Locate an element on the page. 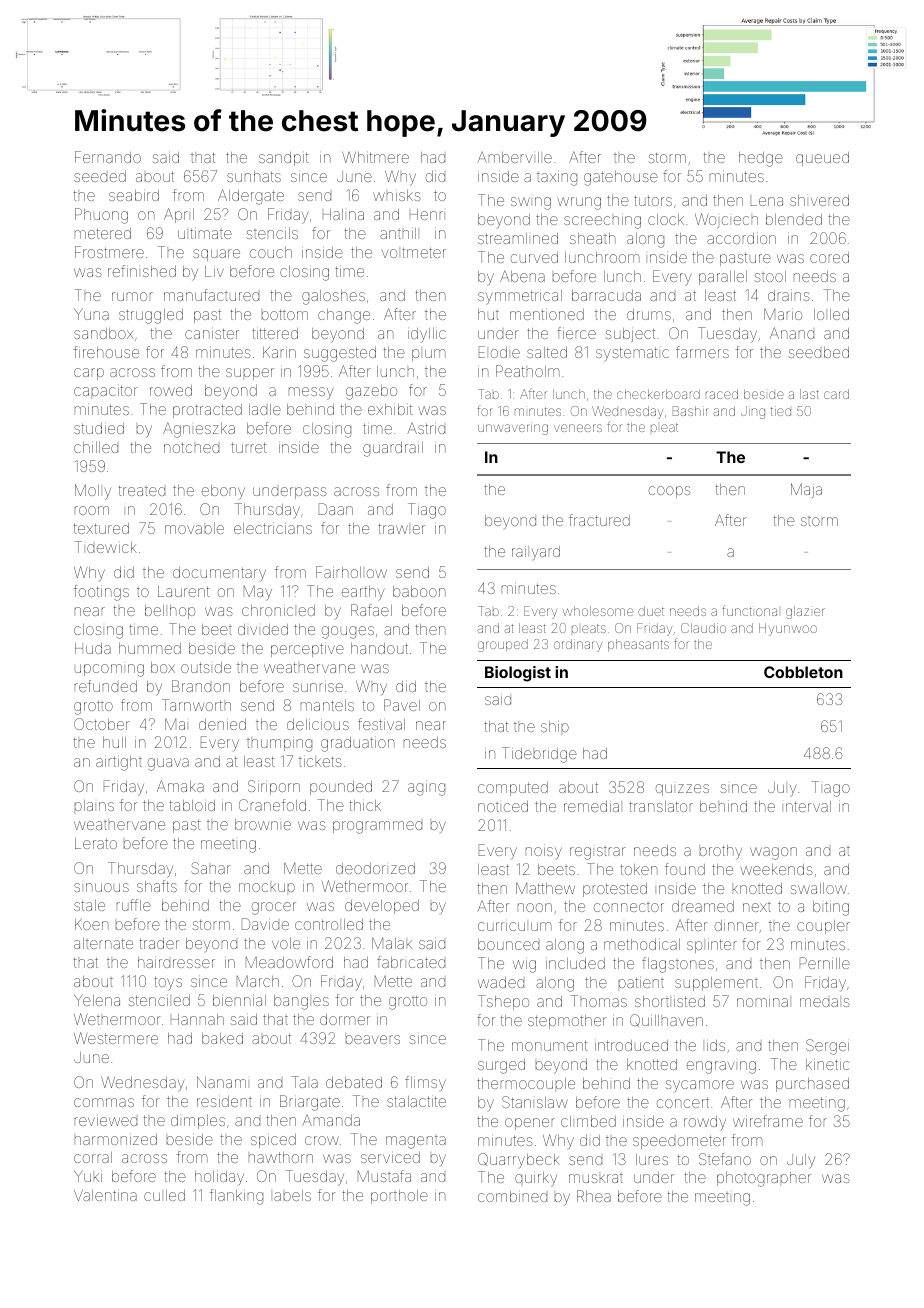  card is located at coordinates (836, 394).
